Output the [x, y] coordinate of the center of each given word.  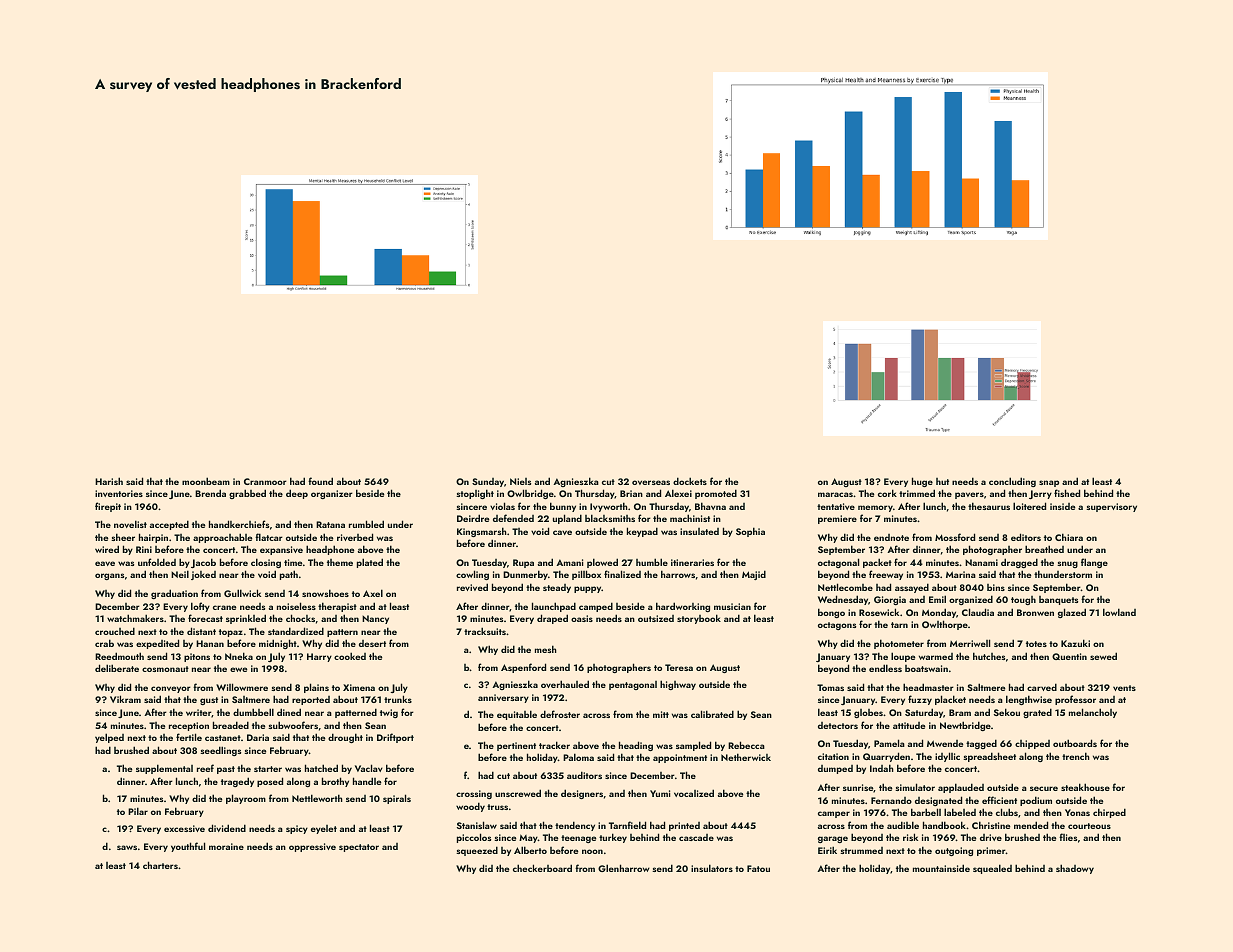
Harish [109, 481]
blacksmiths [610, 518]
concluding [1012, 482]
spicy [297, 829]
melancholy [1093, 713]
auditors [584, 775]
